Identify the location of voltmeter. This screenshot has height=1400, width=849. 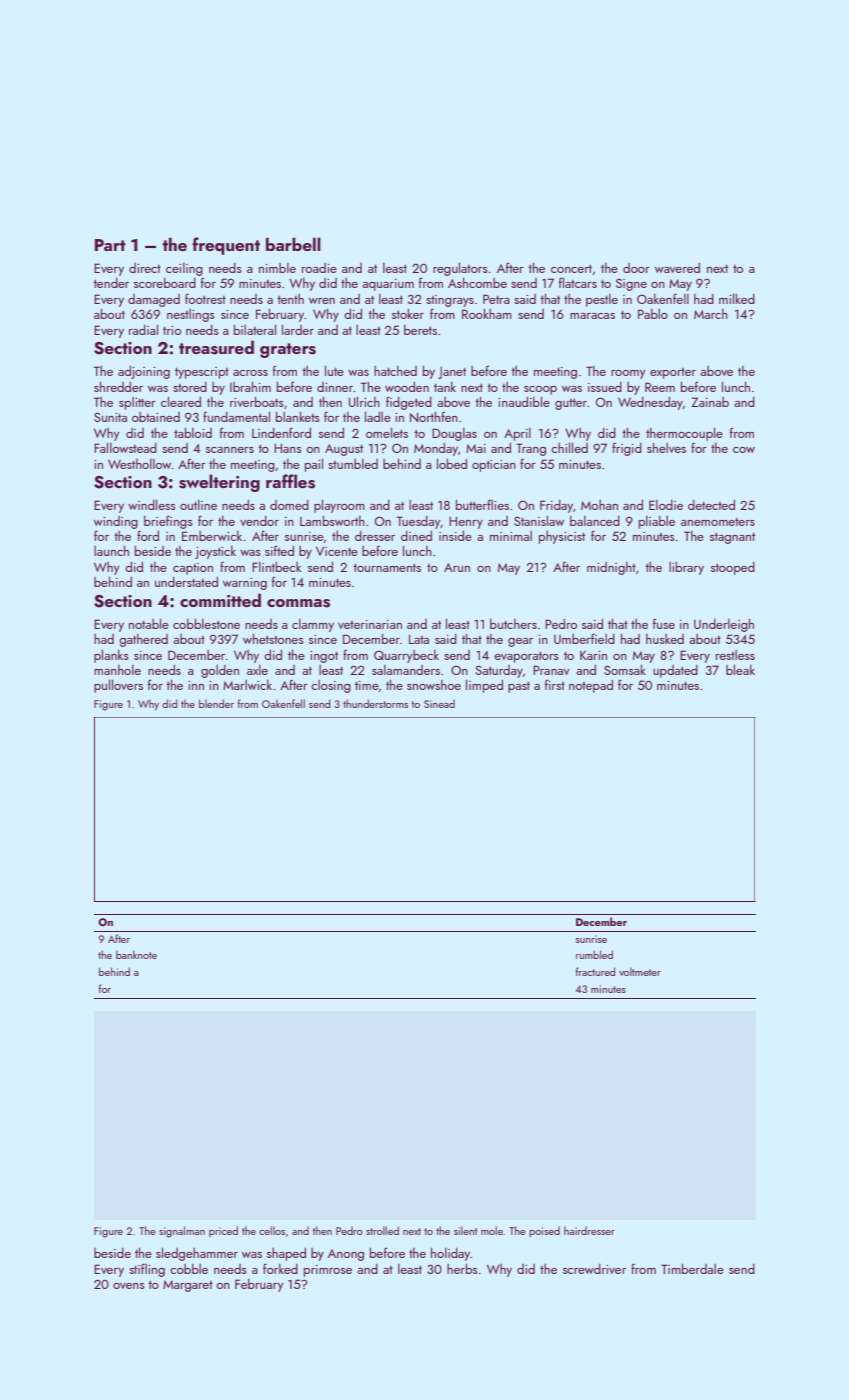
(640, 971).
